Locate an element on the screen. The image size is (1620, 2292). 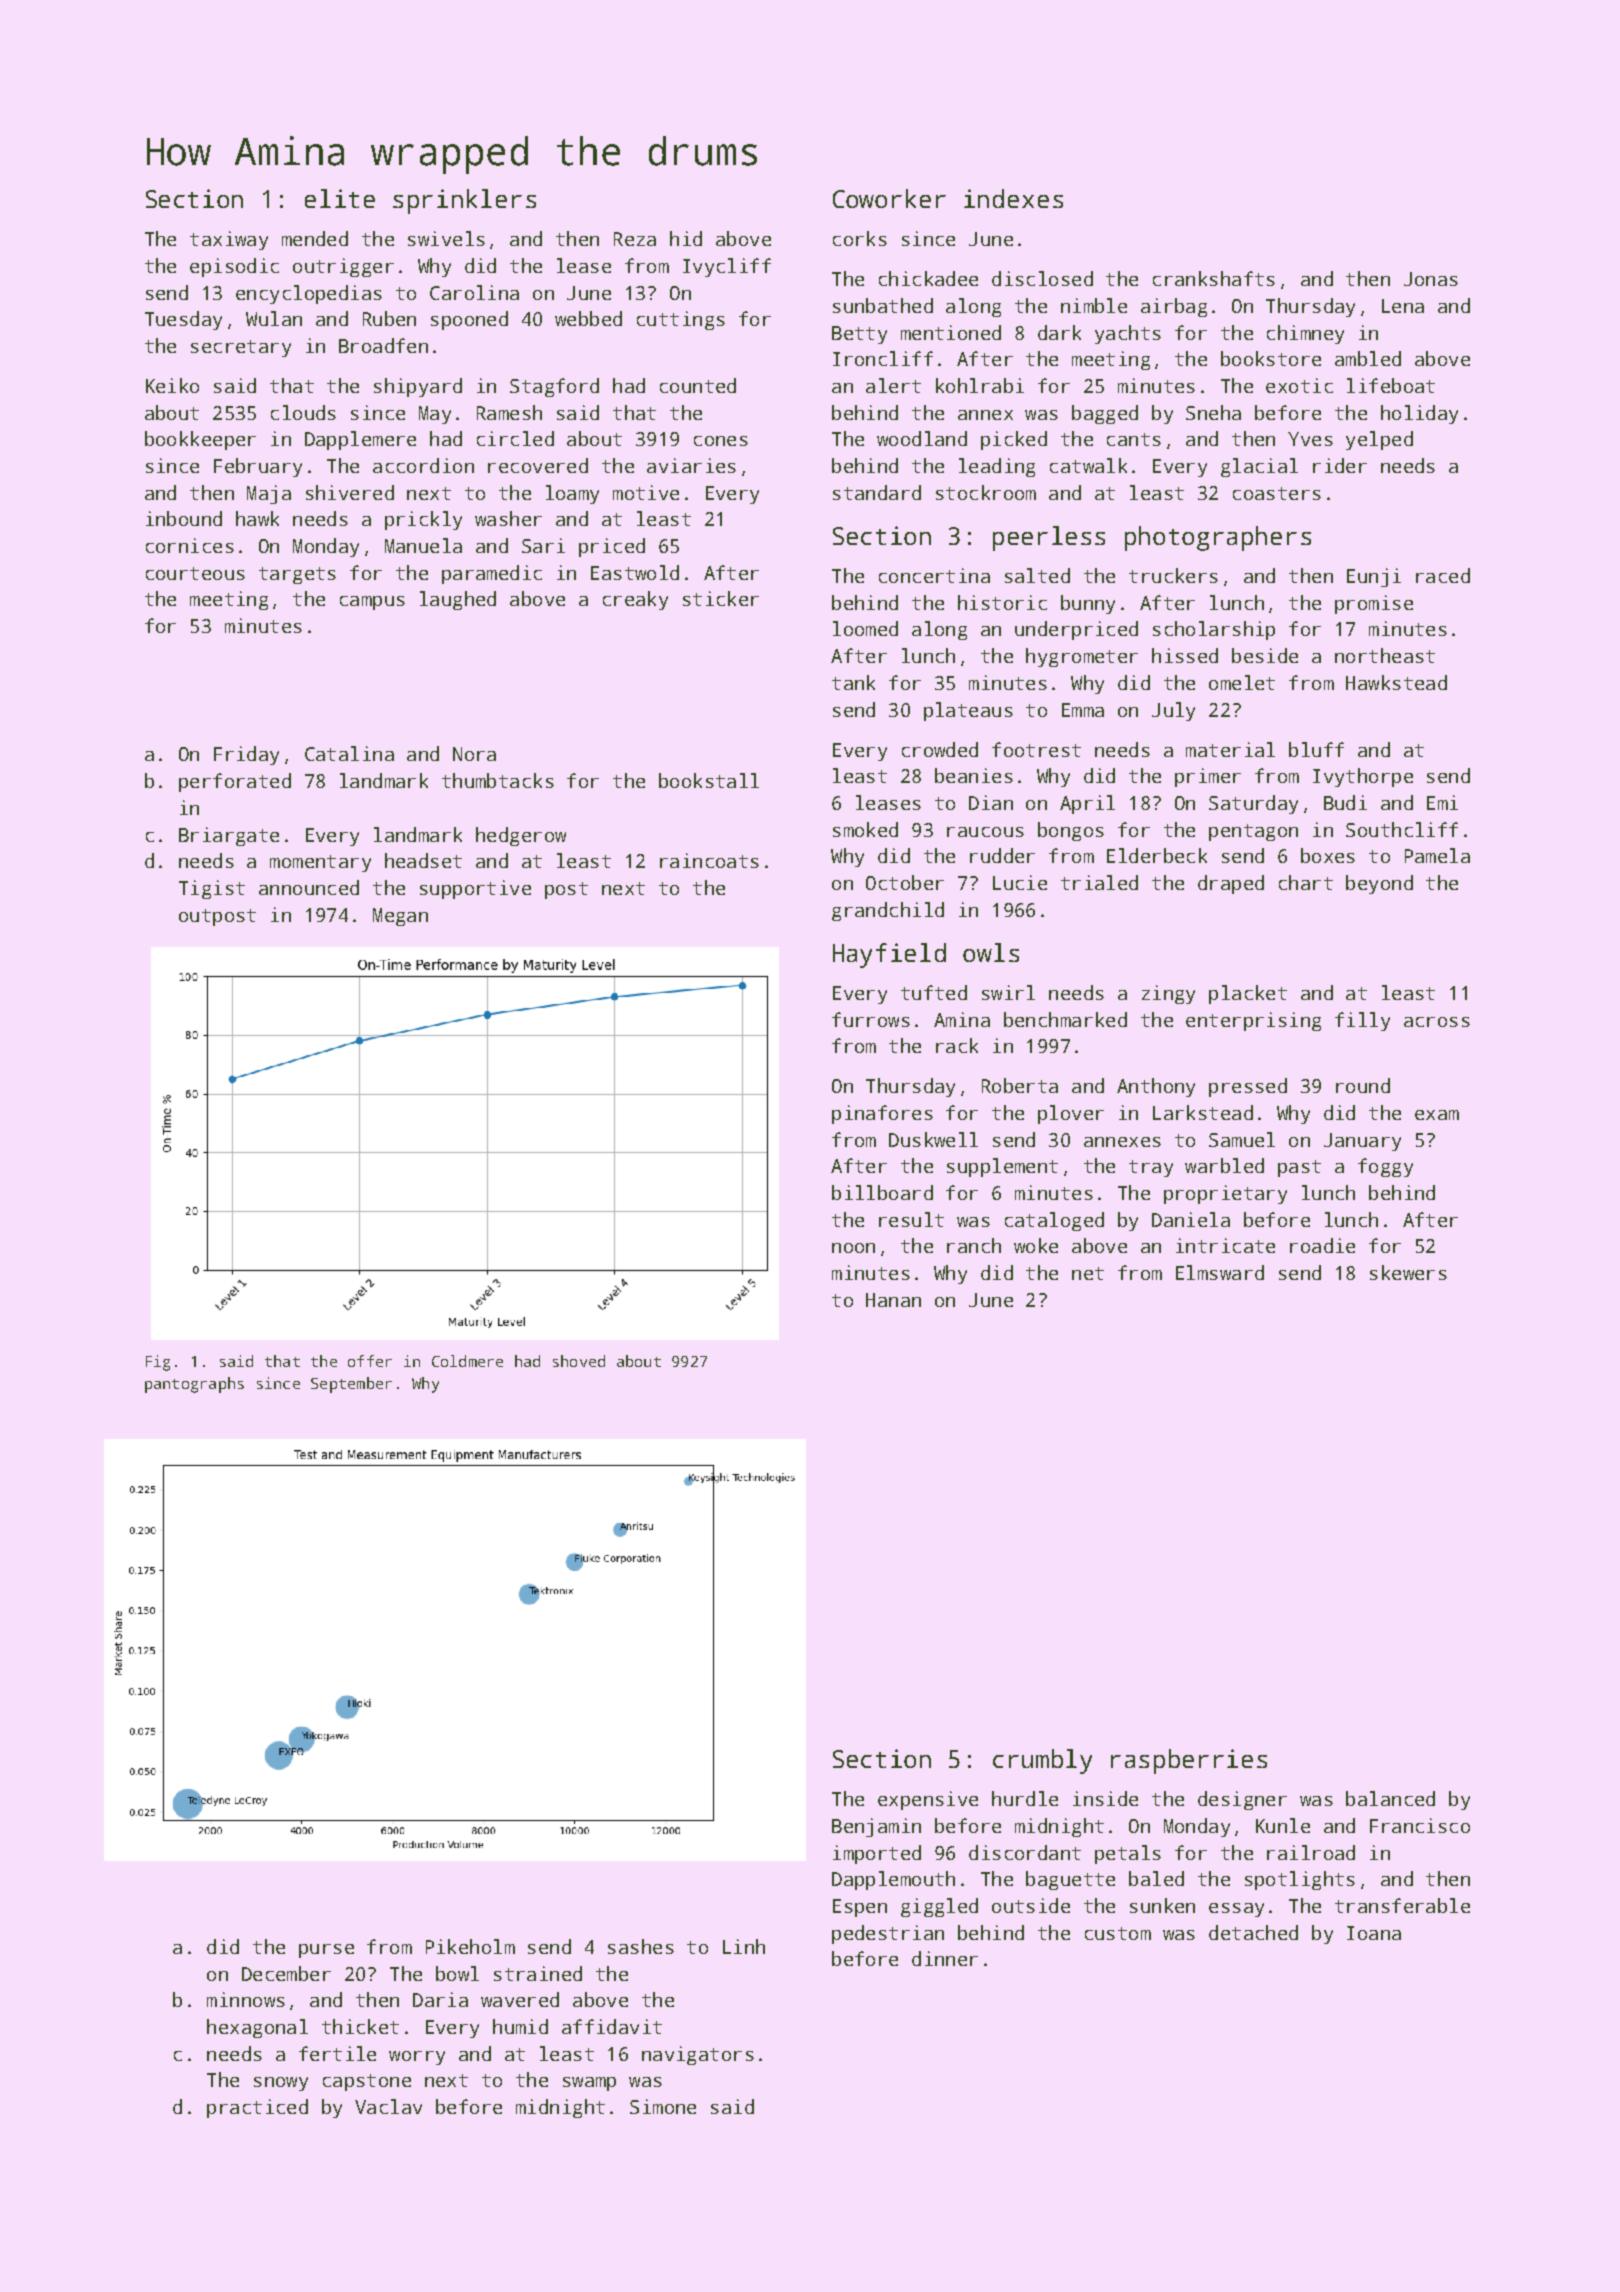
custom is located at coordinates (1118, 1933).
